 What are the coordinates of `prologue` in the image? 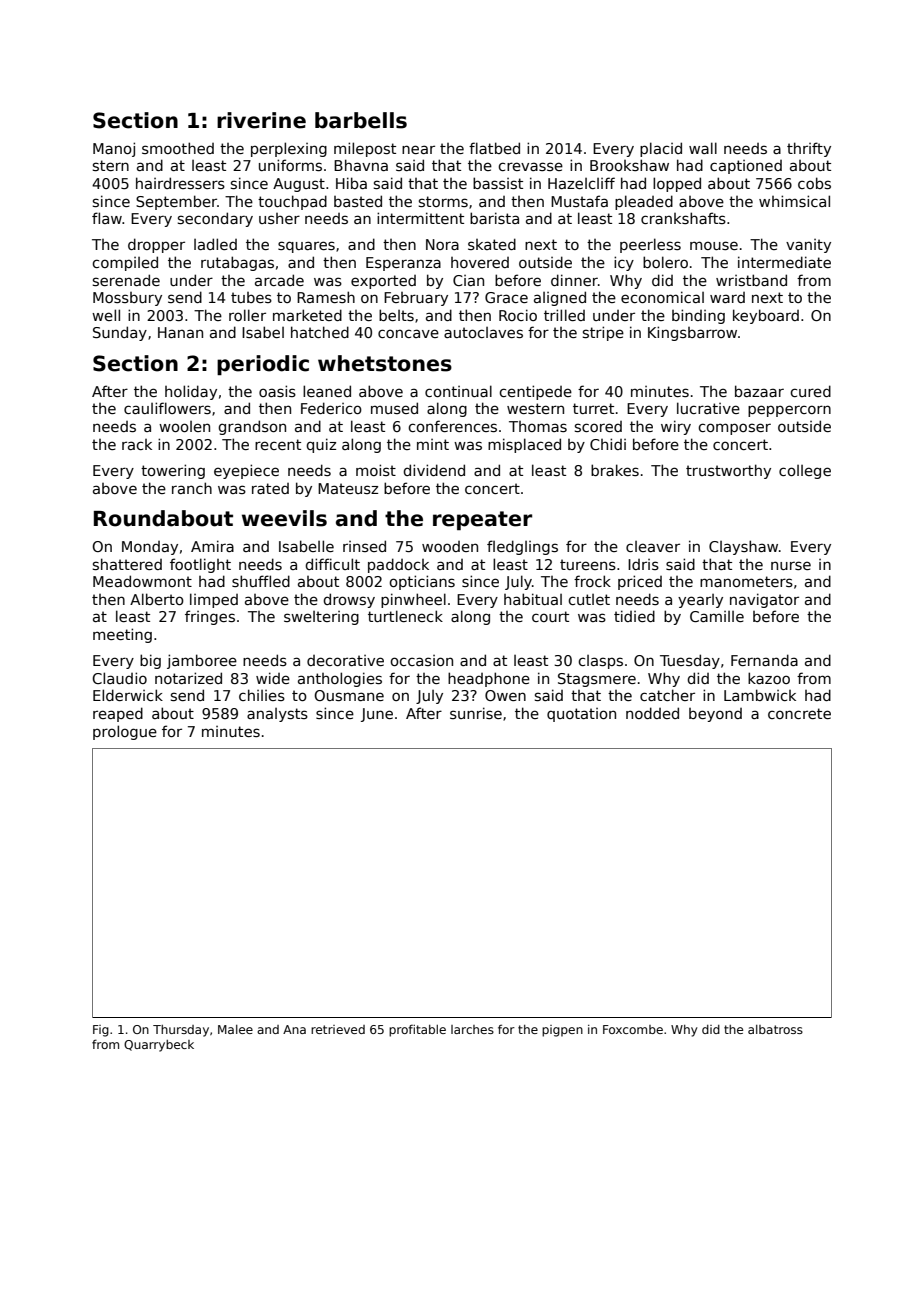 It's located at (125, 732).
